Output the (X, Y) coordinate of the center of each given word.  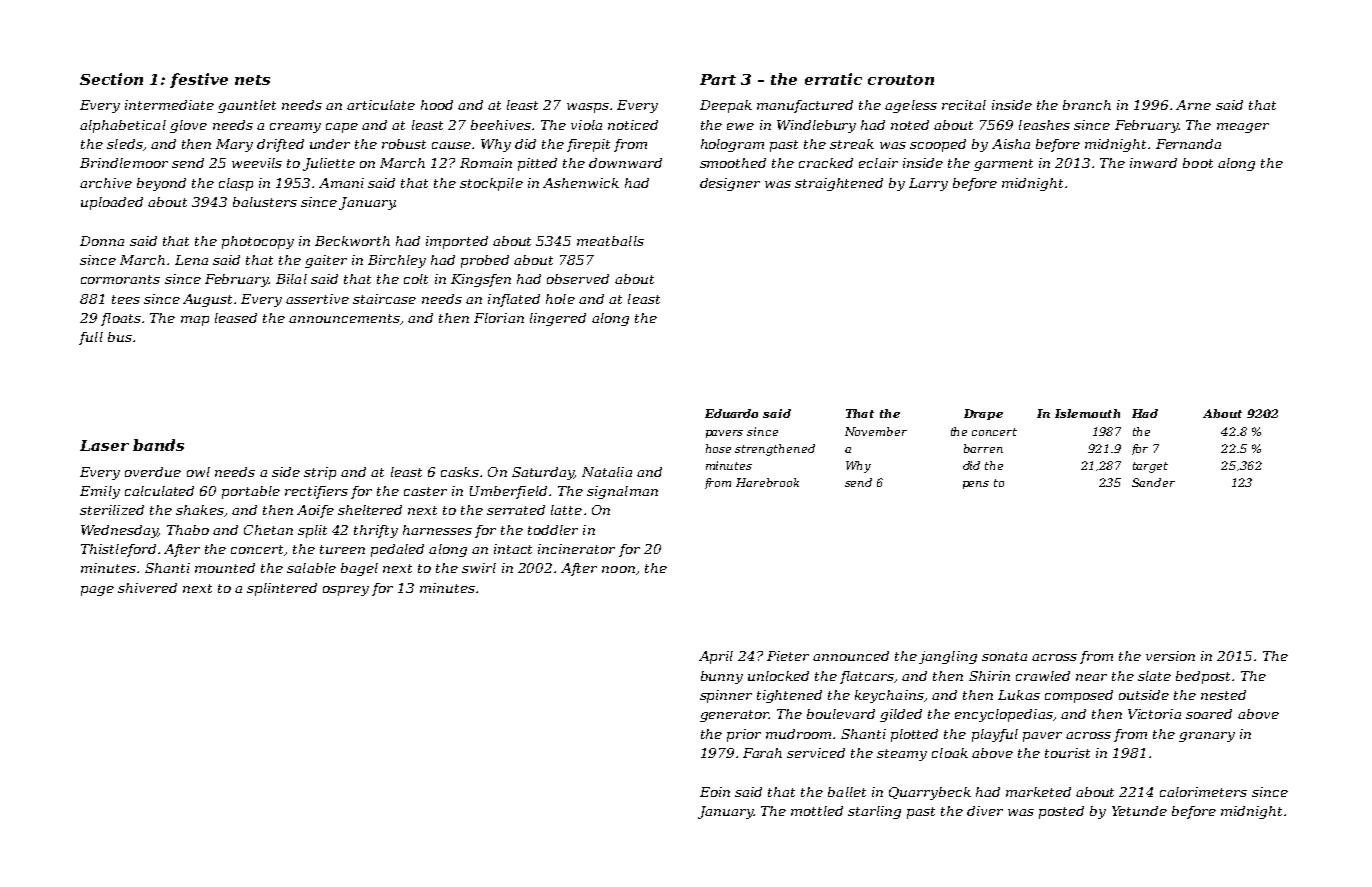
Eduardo (731, 413)
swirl (479, 568)
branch (1087, 105)
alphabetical (123, 126)
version (1170, 656)
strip (320, 473)
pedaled (397, 550)
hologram (732, 145)
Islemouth (1087, 413)
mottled (817, 811)
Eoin (715, 792)
